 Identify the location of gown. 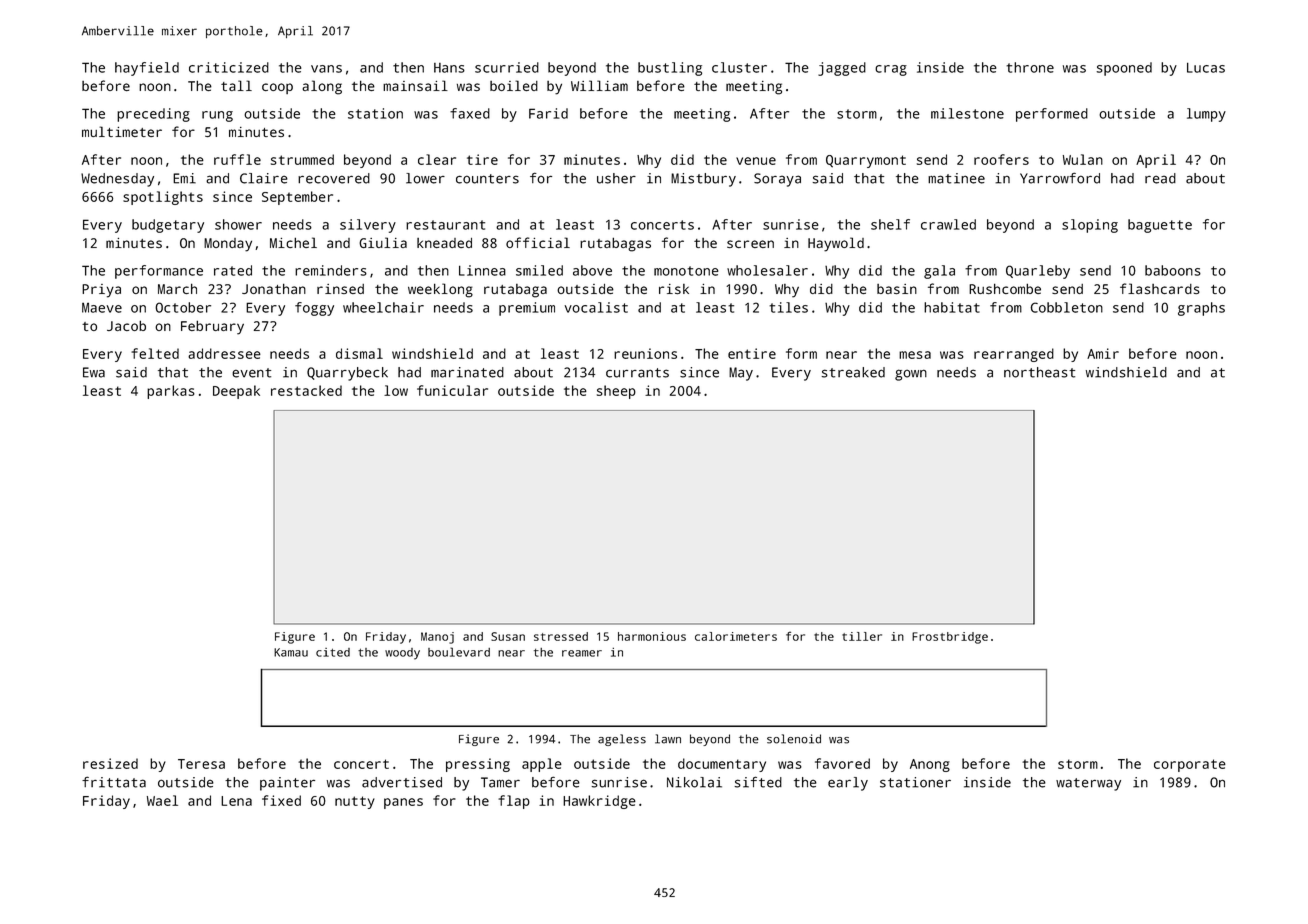
(911, 375).
